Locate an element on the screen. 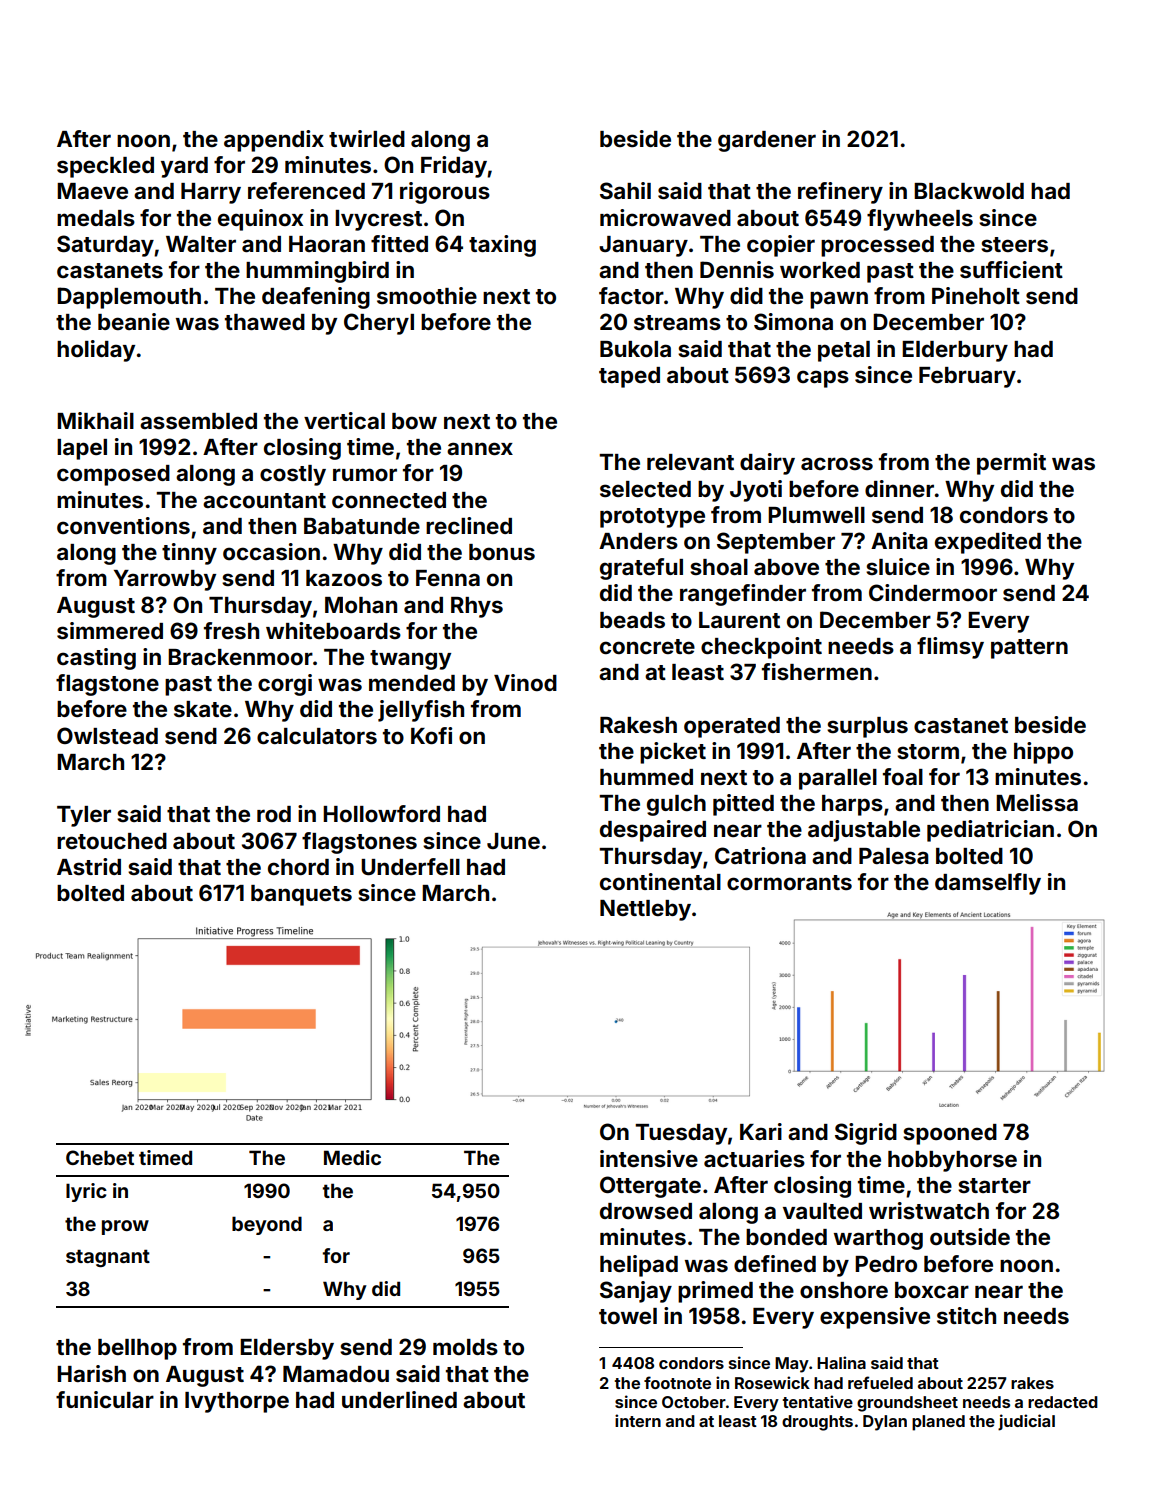 This screenshot has width=1157, height=1498. flywheels is located at coordinates (920, 220).
